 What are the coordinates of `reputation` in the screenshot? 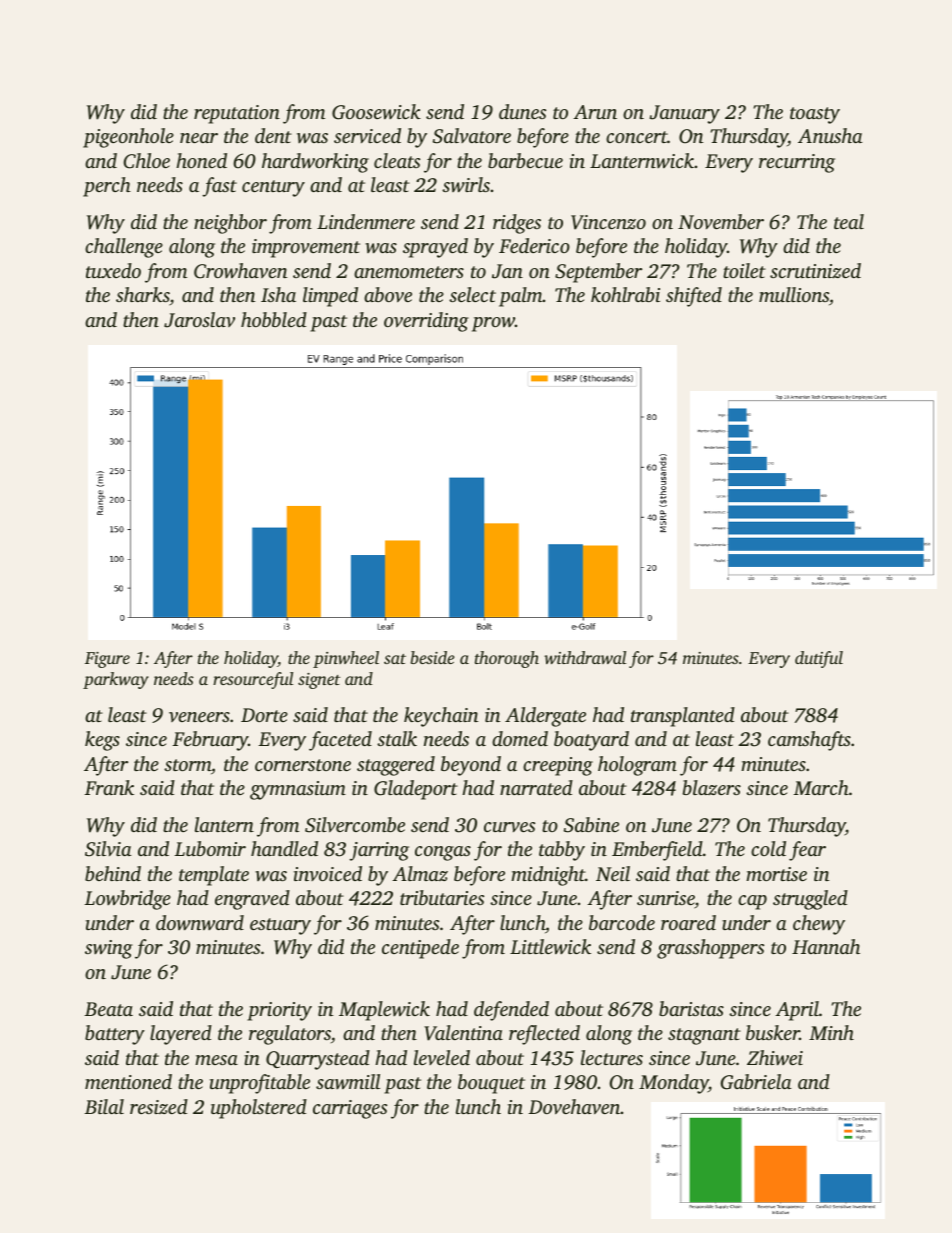 It's located at (237, 114).
